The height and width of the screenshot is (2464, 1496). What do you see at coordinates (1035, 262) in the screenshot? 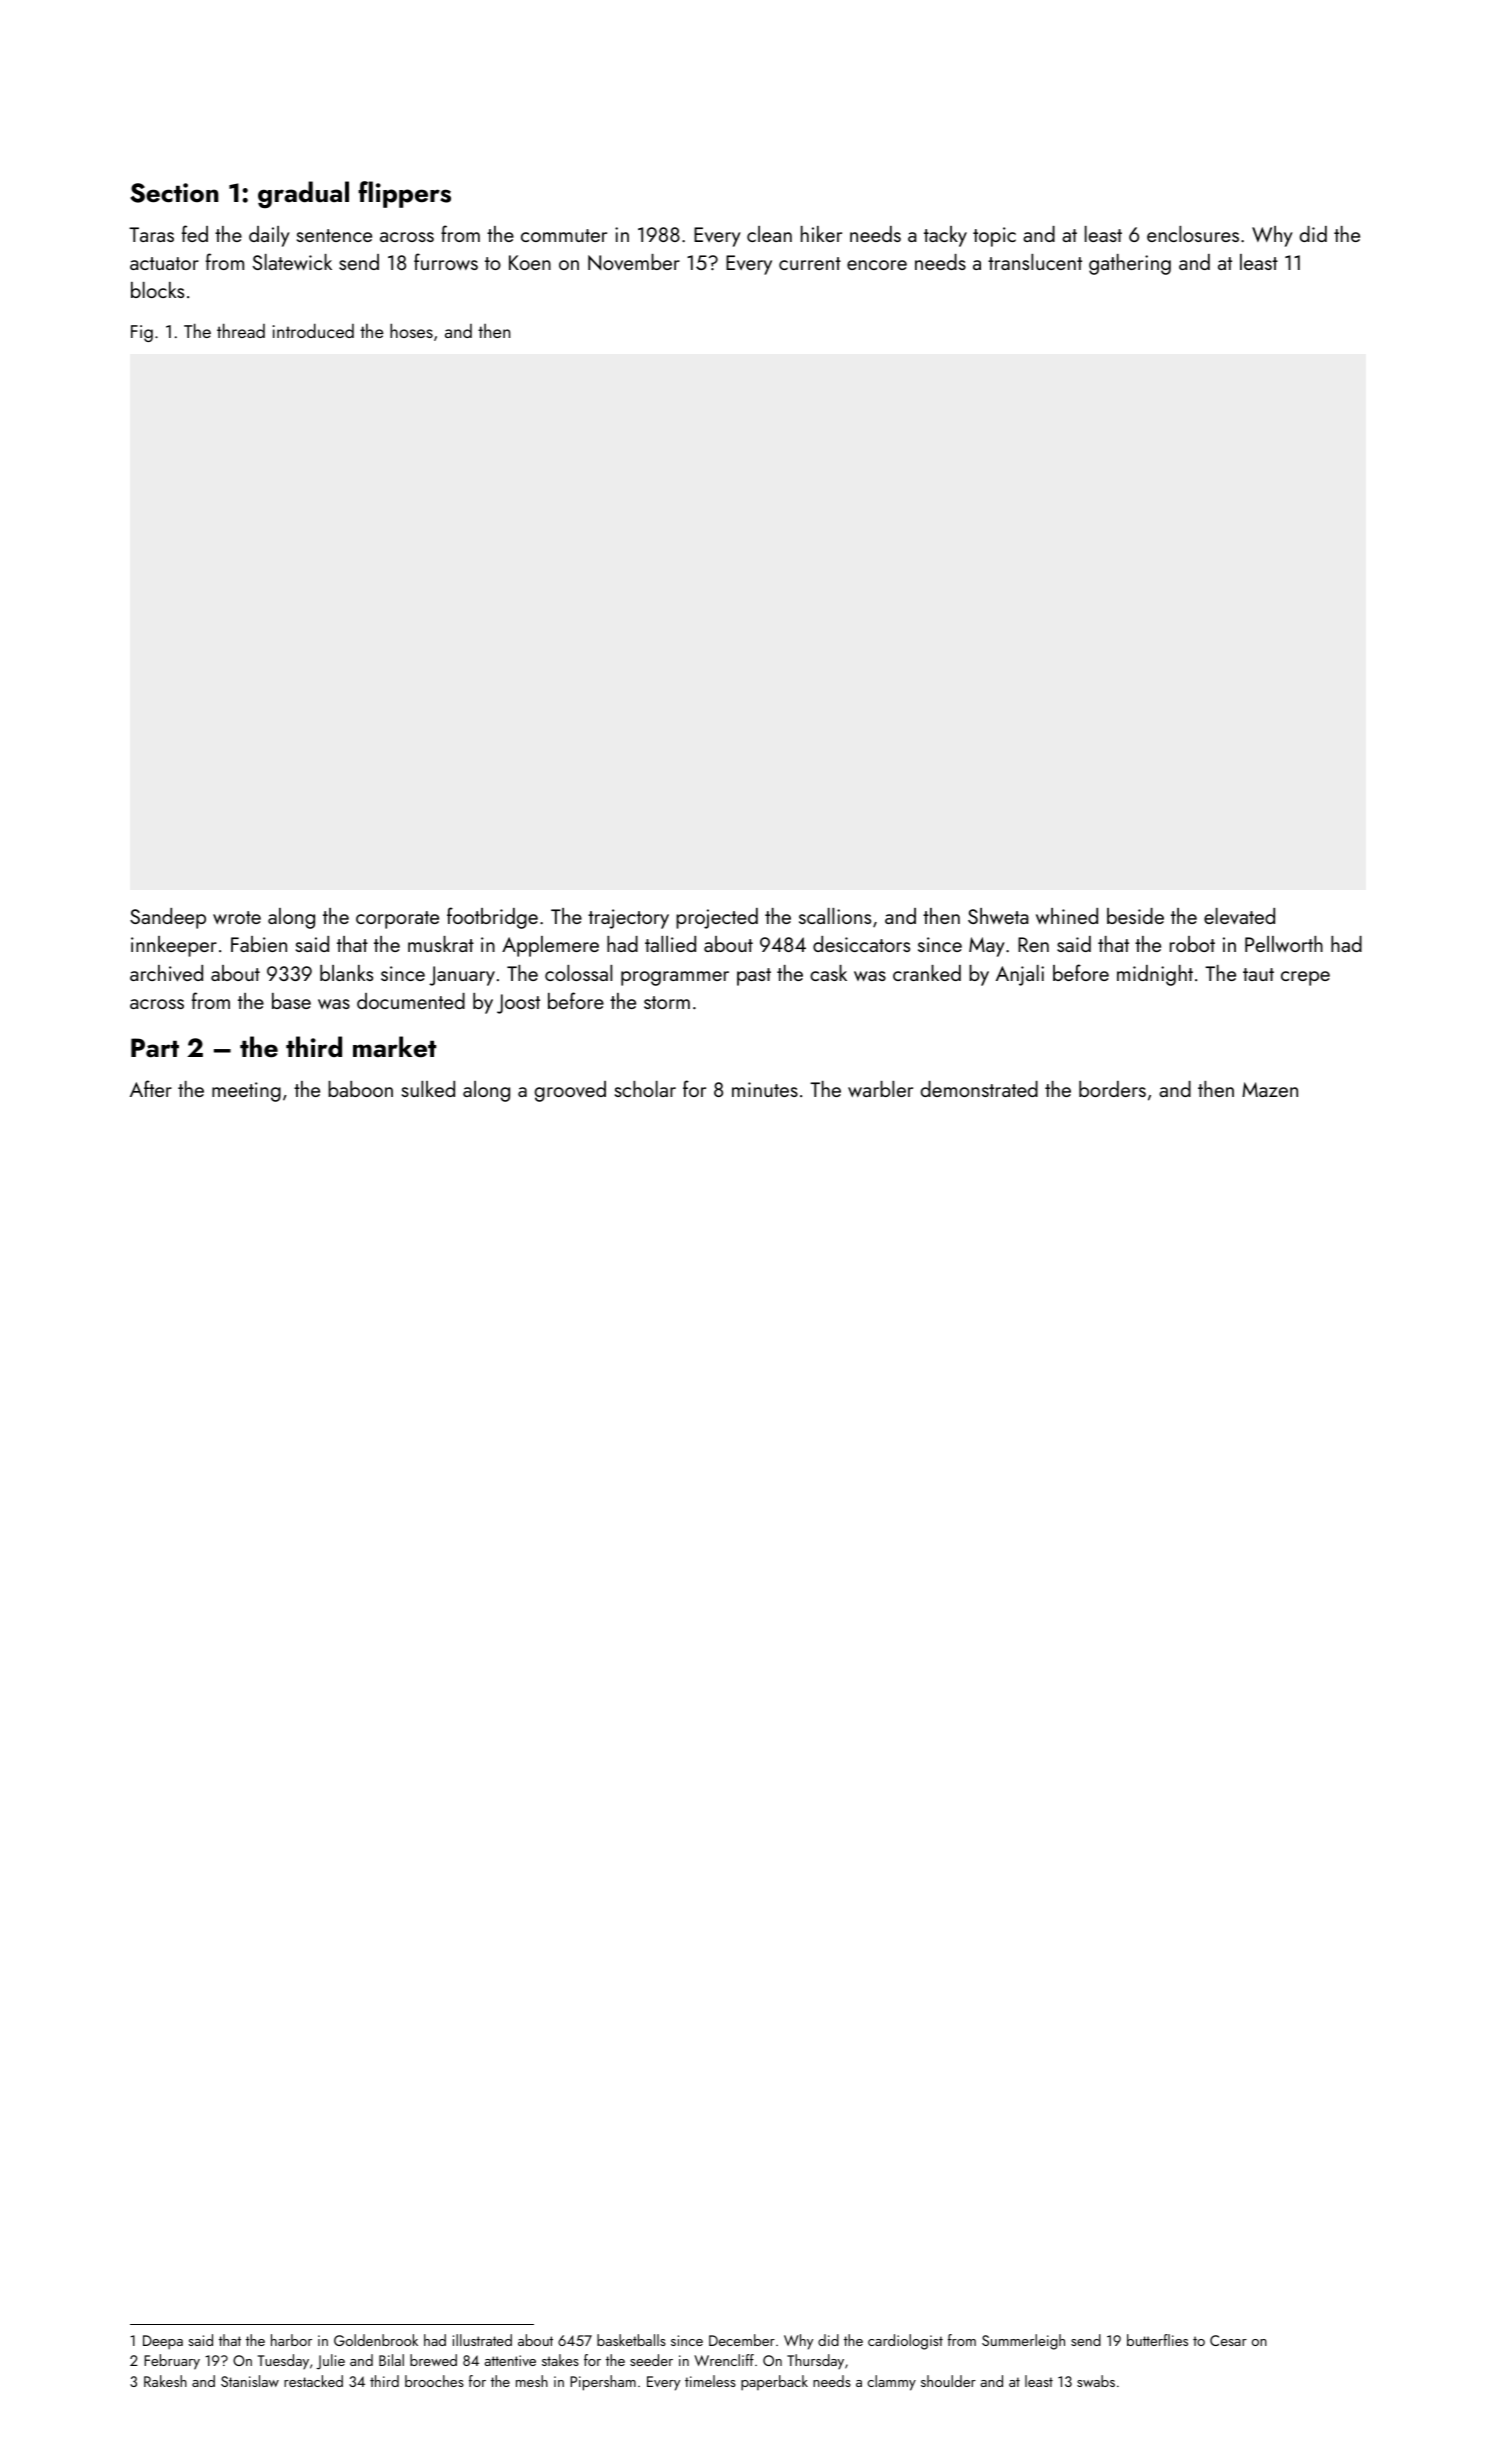
I see `translucent` at bounding box center [1035, 262].
